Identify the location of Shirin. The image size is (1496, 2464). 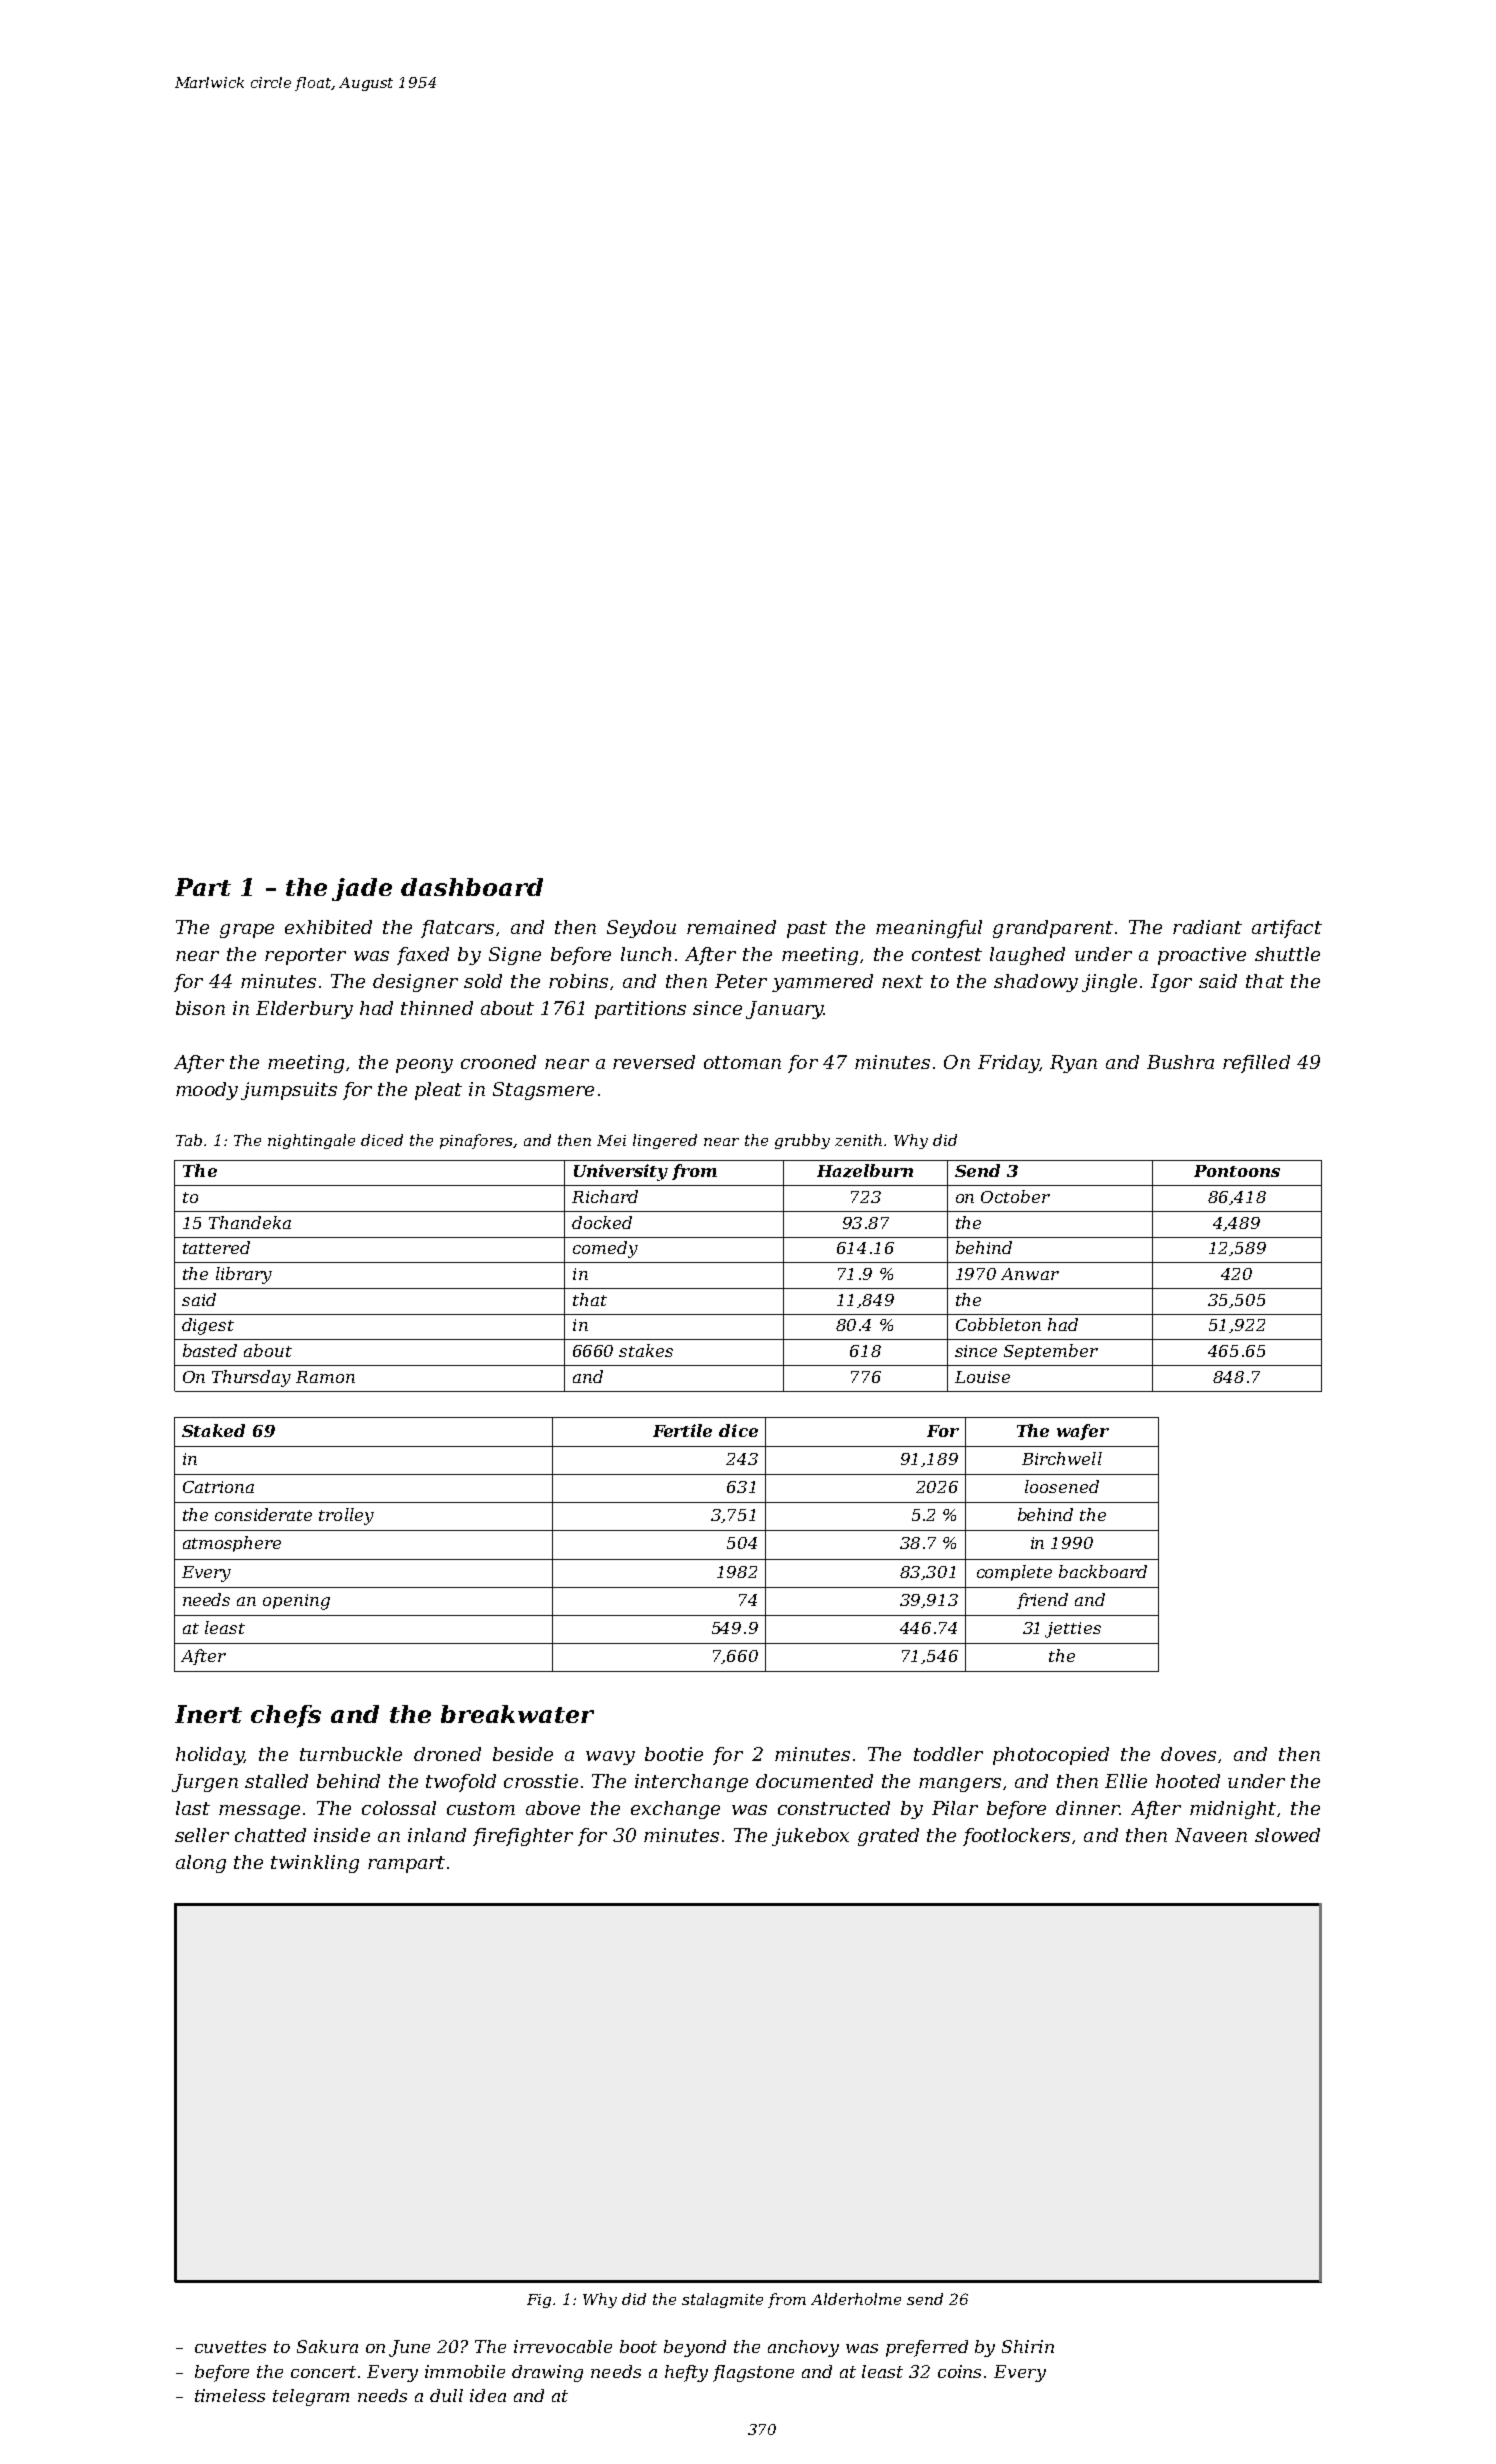
(1028, 2346).
